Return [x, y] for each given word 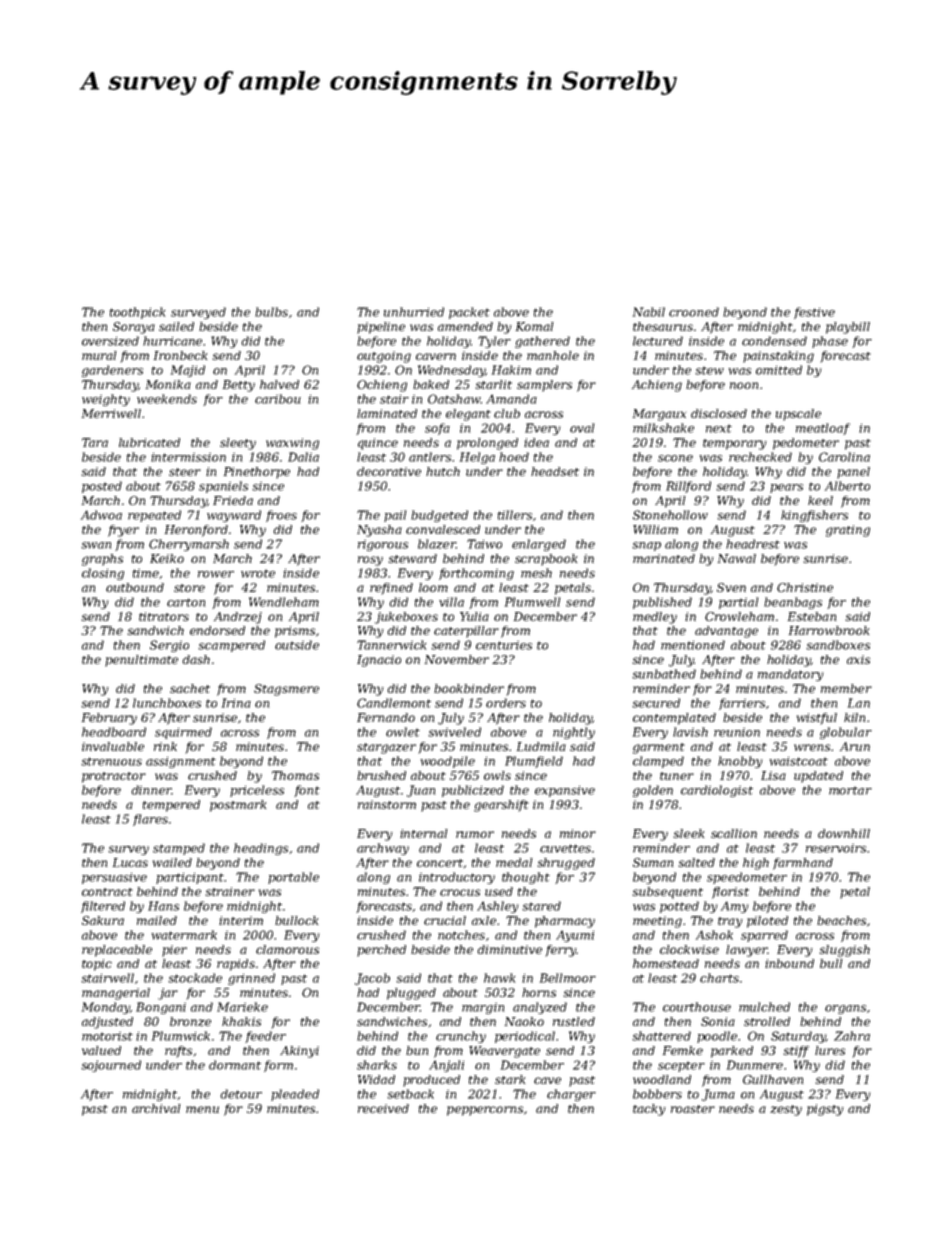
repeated [154, 516]
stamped [179, 849]
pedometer [806, 444]
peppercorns [485, 1111]
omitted [779, 370]
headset [555, 471]
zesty [786, 1110]
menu [202, 1109]
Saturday [798, 1037]
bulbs [271, 312]
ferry [560, 951]
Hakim [511, 370]
